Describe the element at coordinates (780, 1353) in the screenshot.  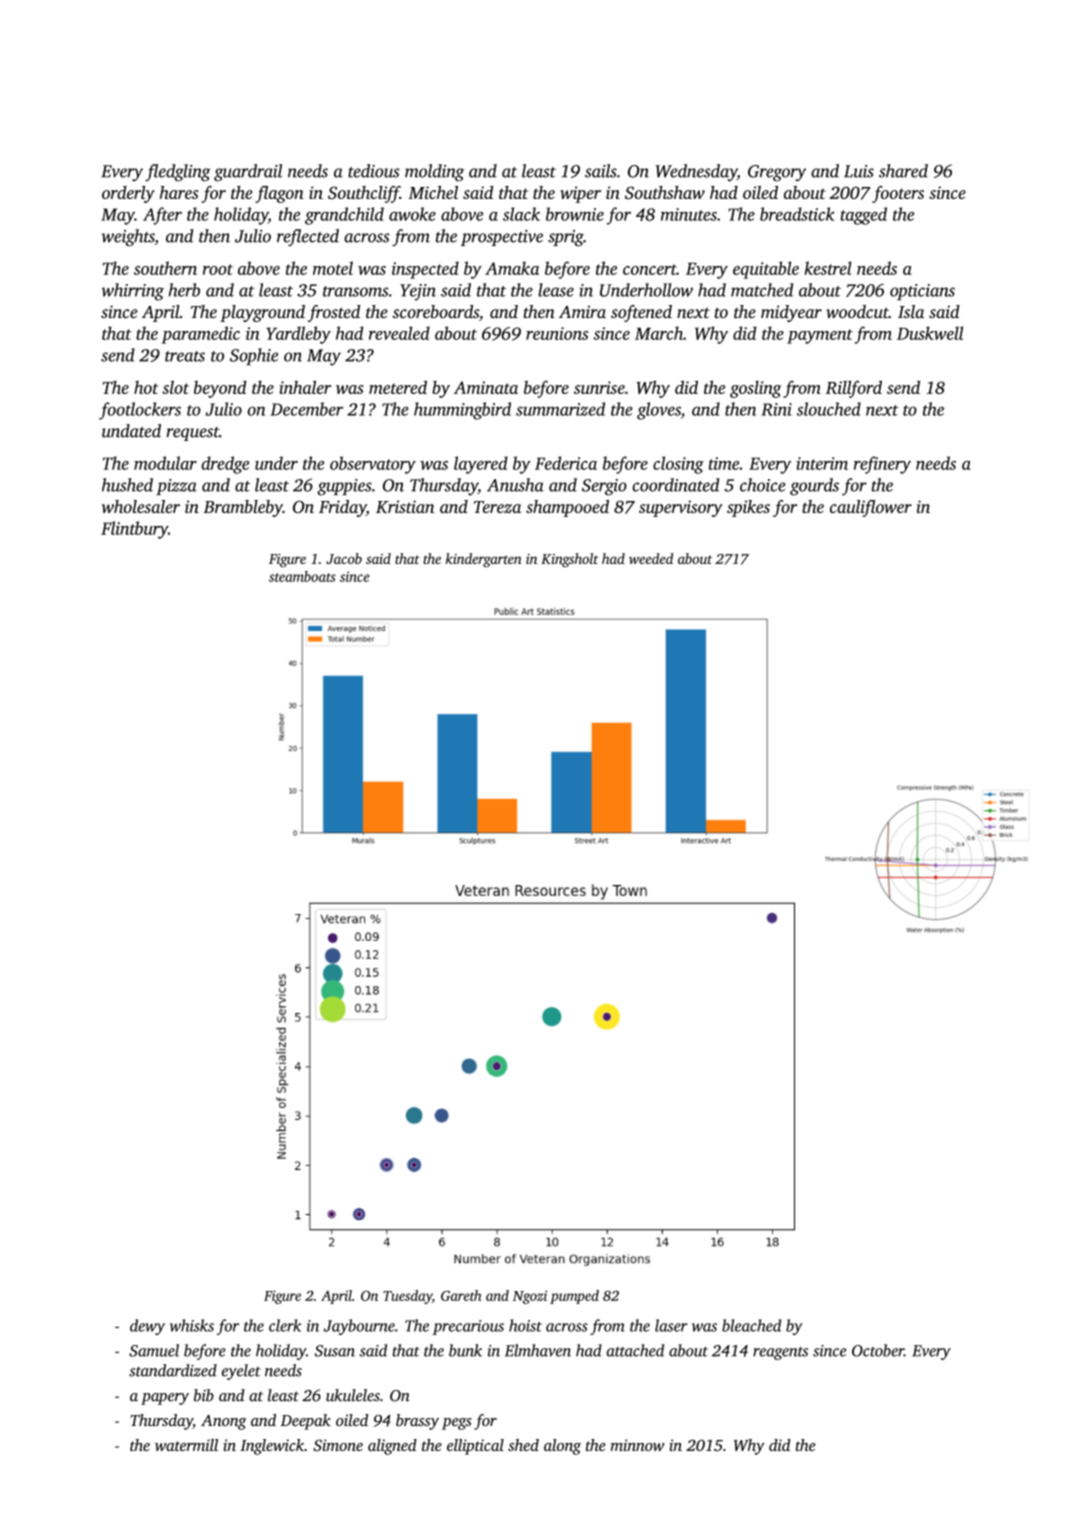
I see `reagents` at that location.
